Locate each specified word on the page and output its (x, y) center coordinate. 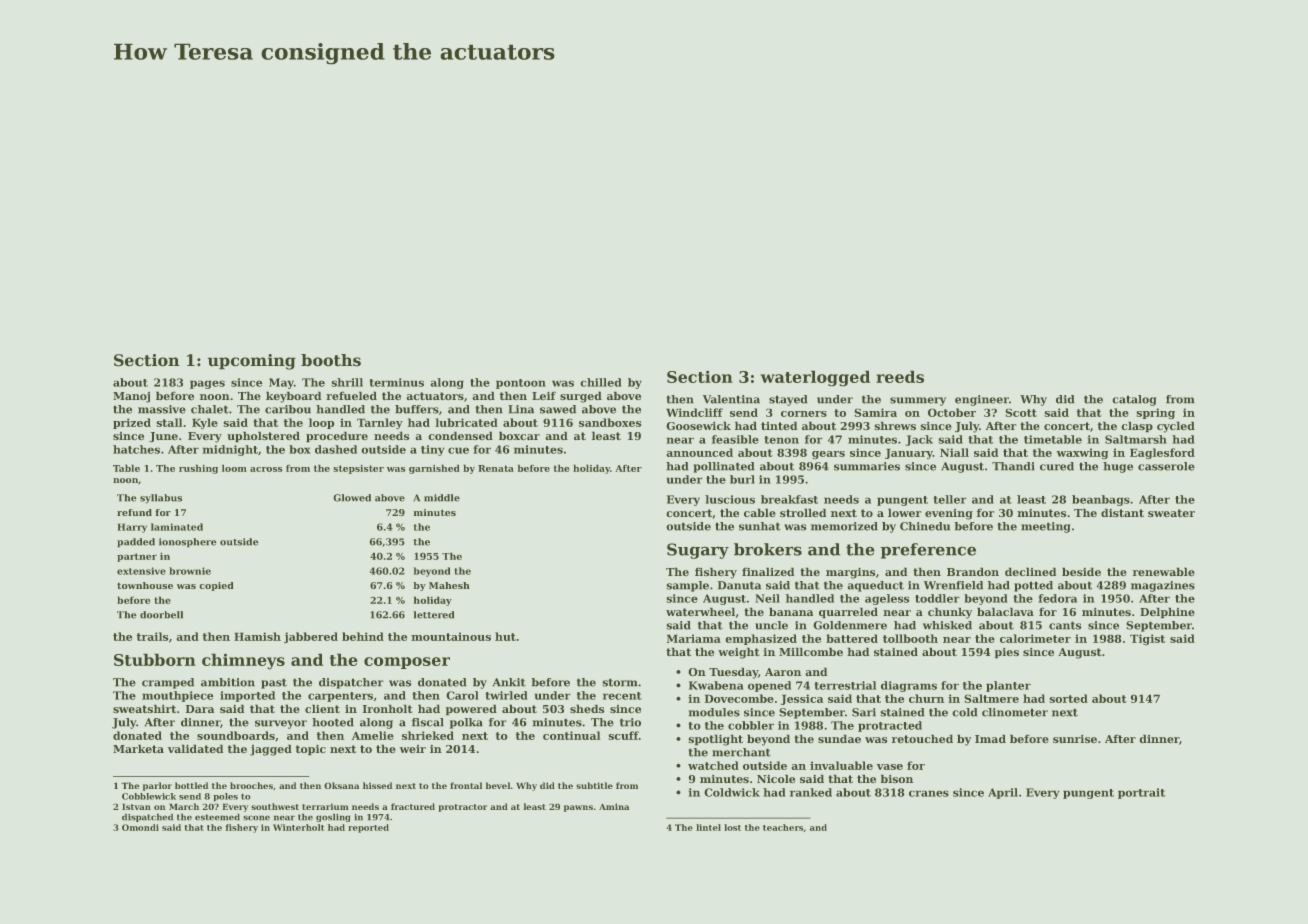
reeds (900, 377)
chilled (601, 382)
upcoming (252, 362)
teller (950, 499)
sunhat (760, 526)
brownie (190, 571)
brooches (251, 785)
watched (713, 765)
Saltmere (992, 698)
